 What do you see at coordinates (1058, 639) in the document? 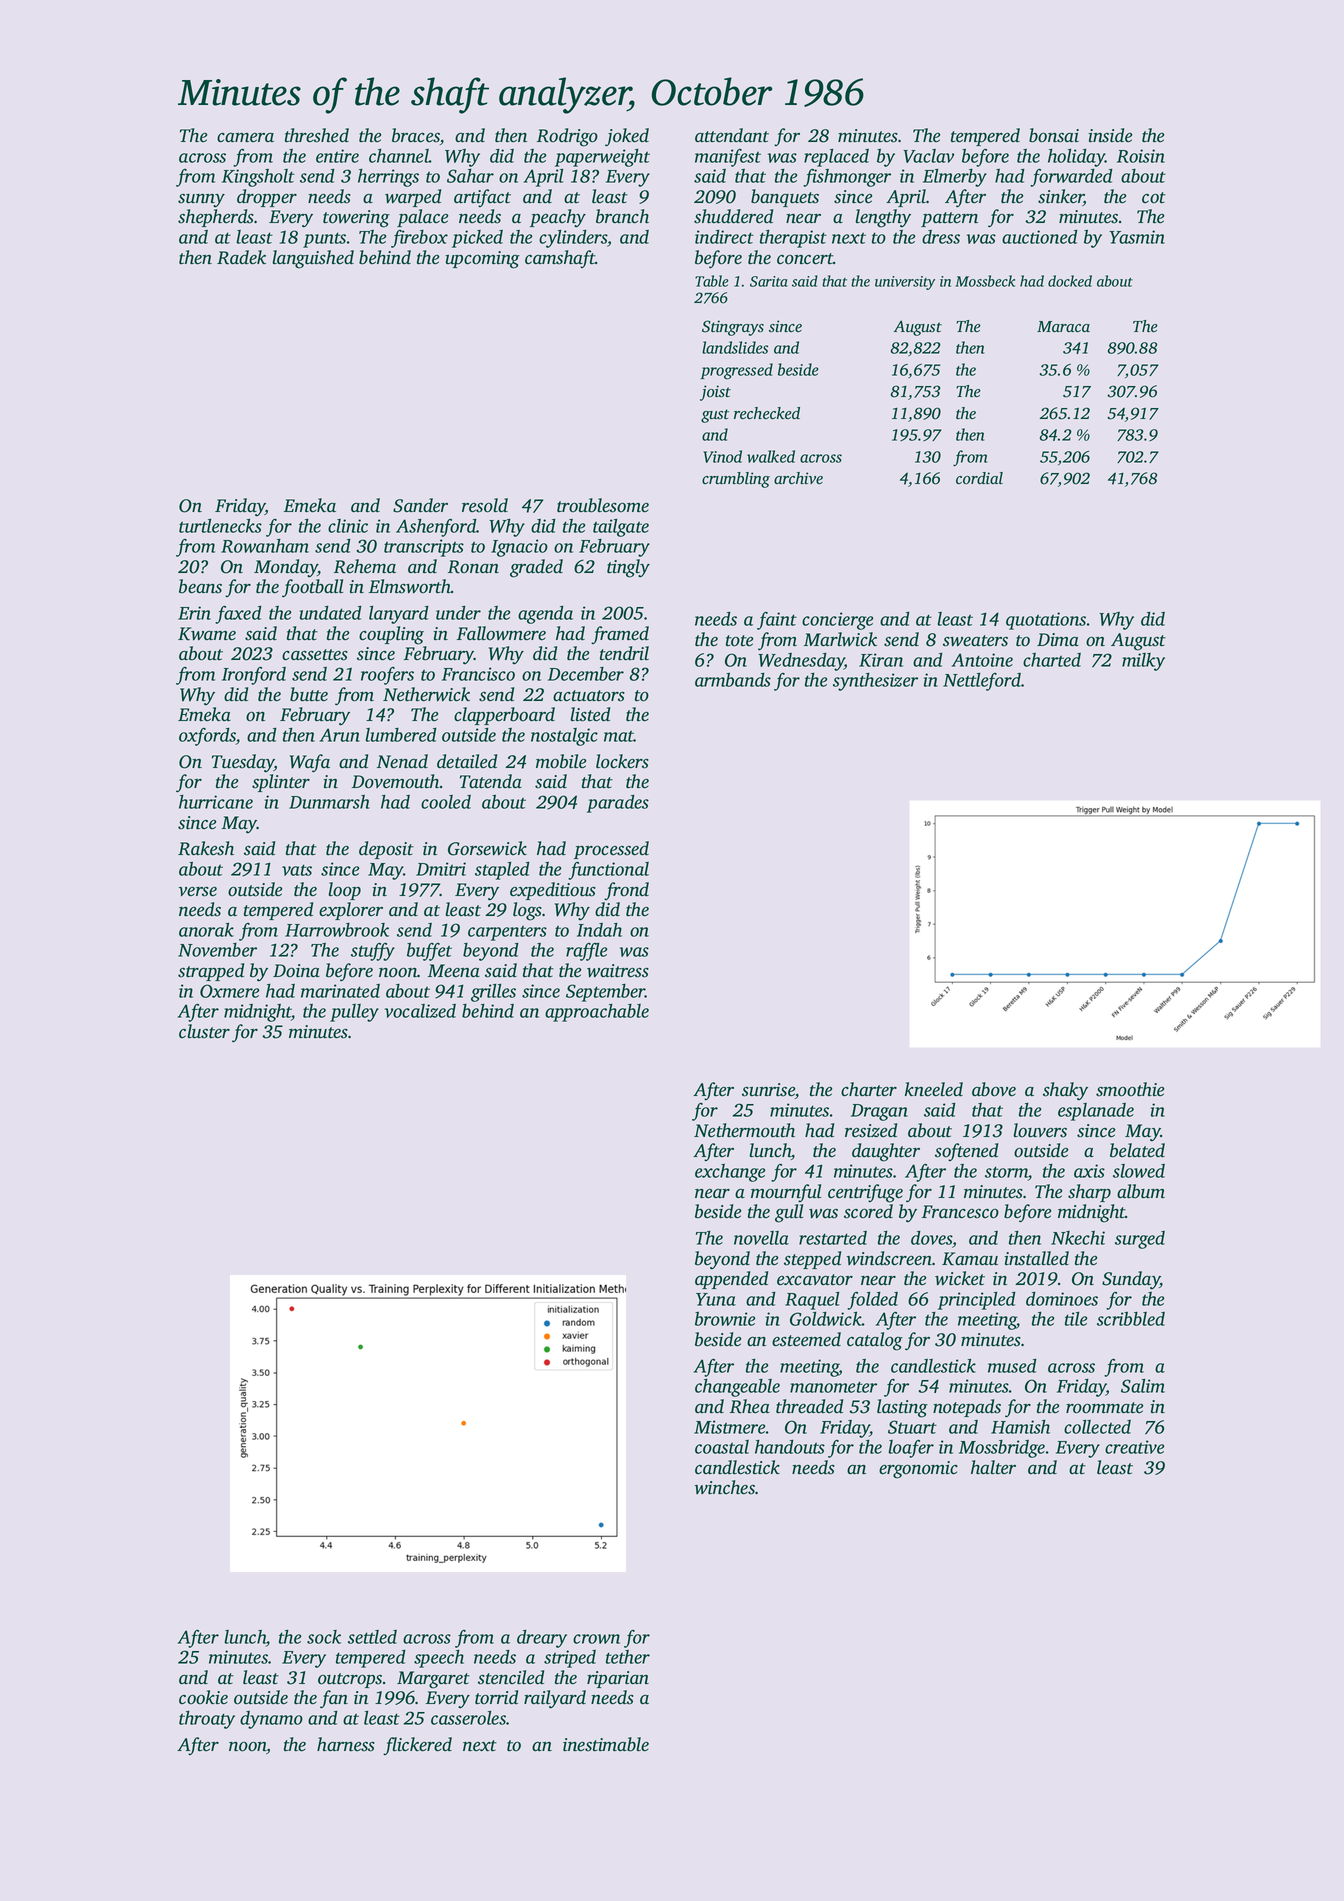
I see `Dima` at bounding box center [1058, 639].
